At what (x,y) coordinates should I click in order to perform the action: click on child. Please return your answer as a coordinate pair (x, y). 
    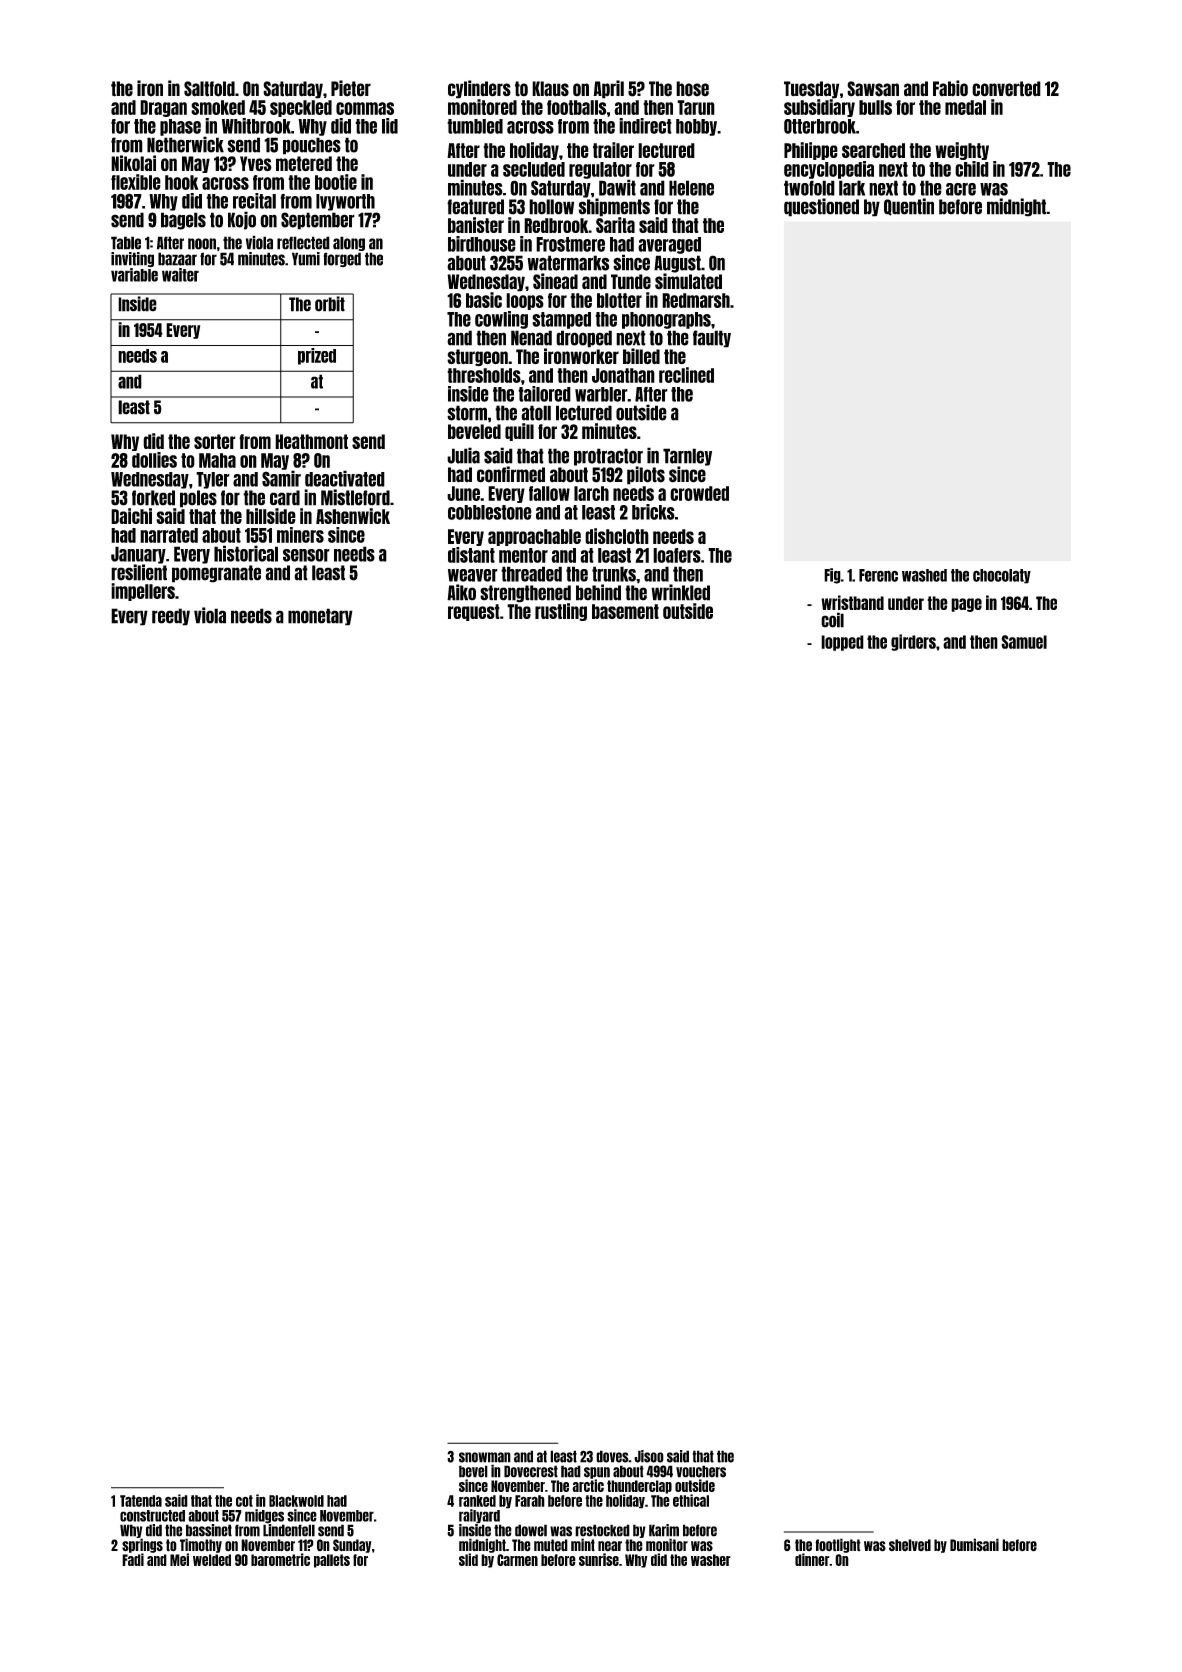
    Looking at the image, I should click on (972, 169).
